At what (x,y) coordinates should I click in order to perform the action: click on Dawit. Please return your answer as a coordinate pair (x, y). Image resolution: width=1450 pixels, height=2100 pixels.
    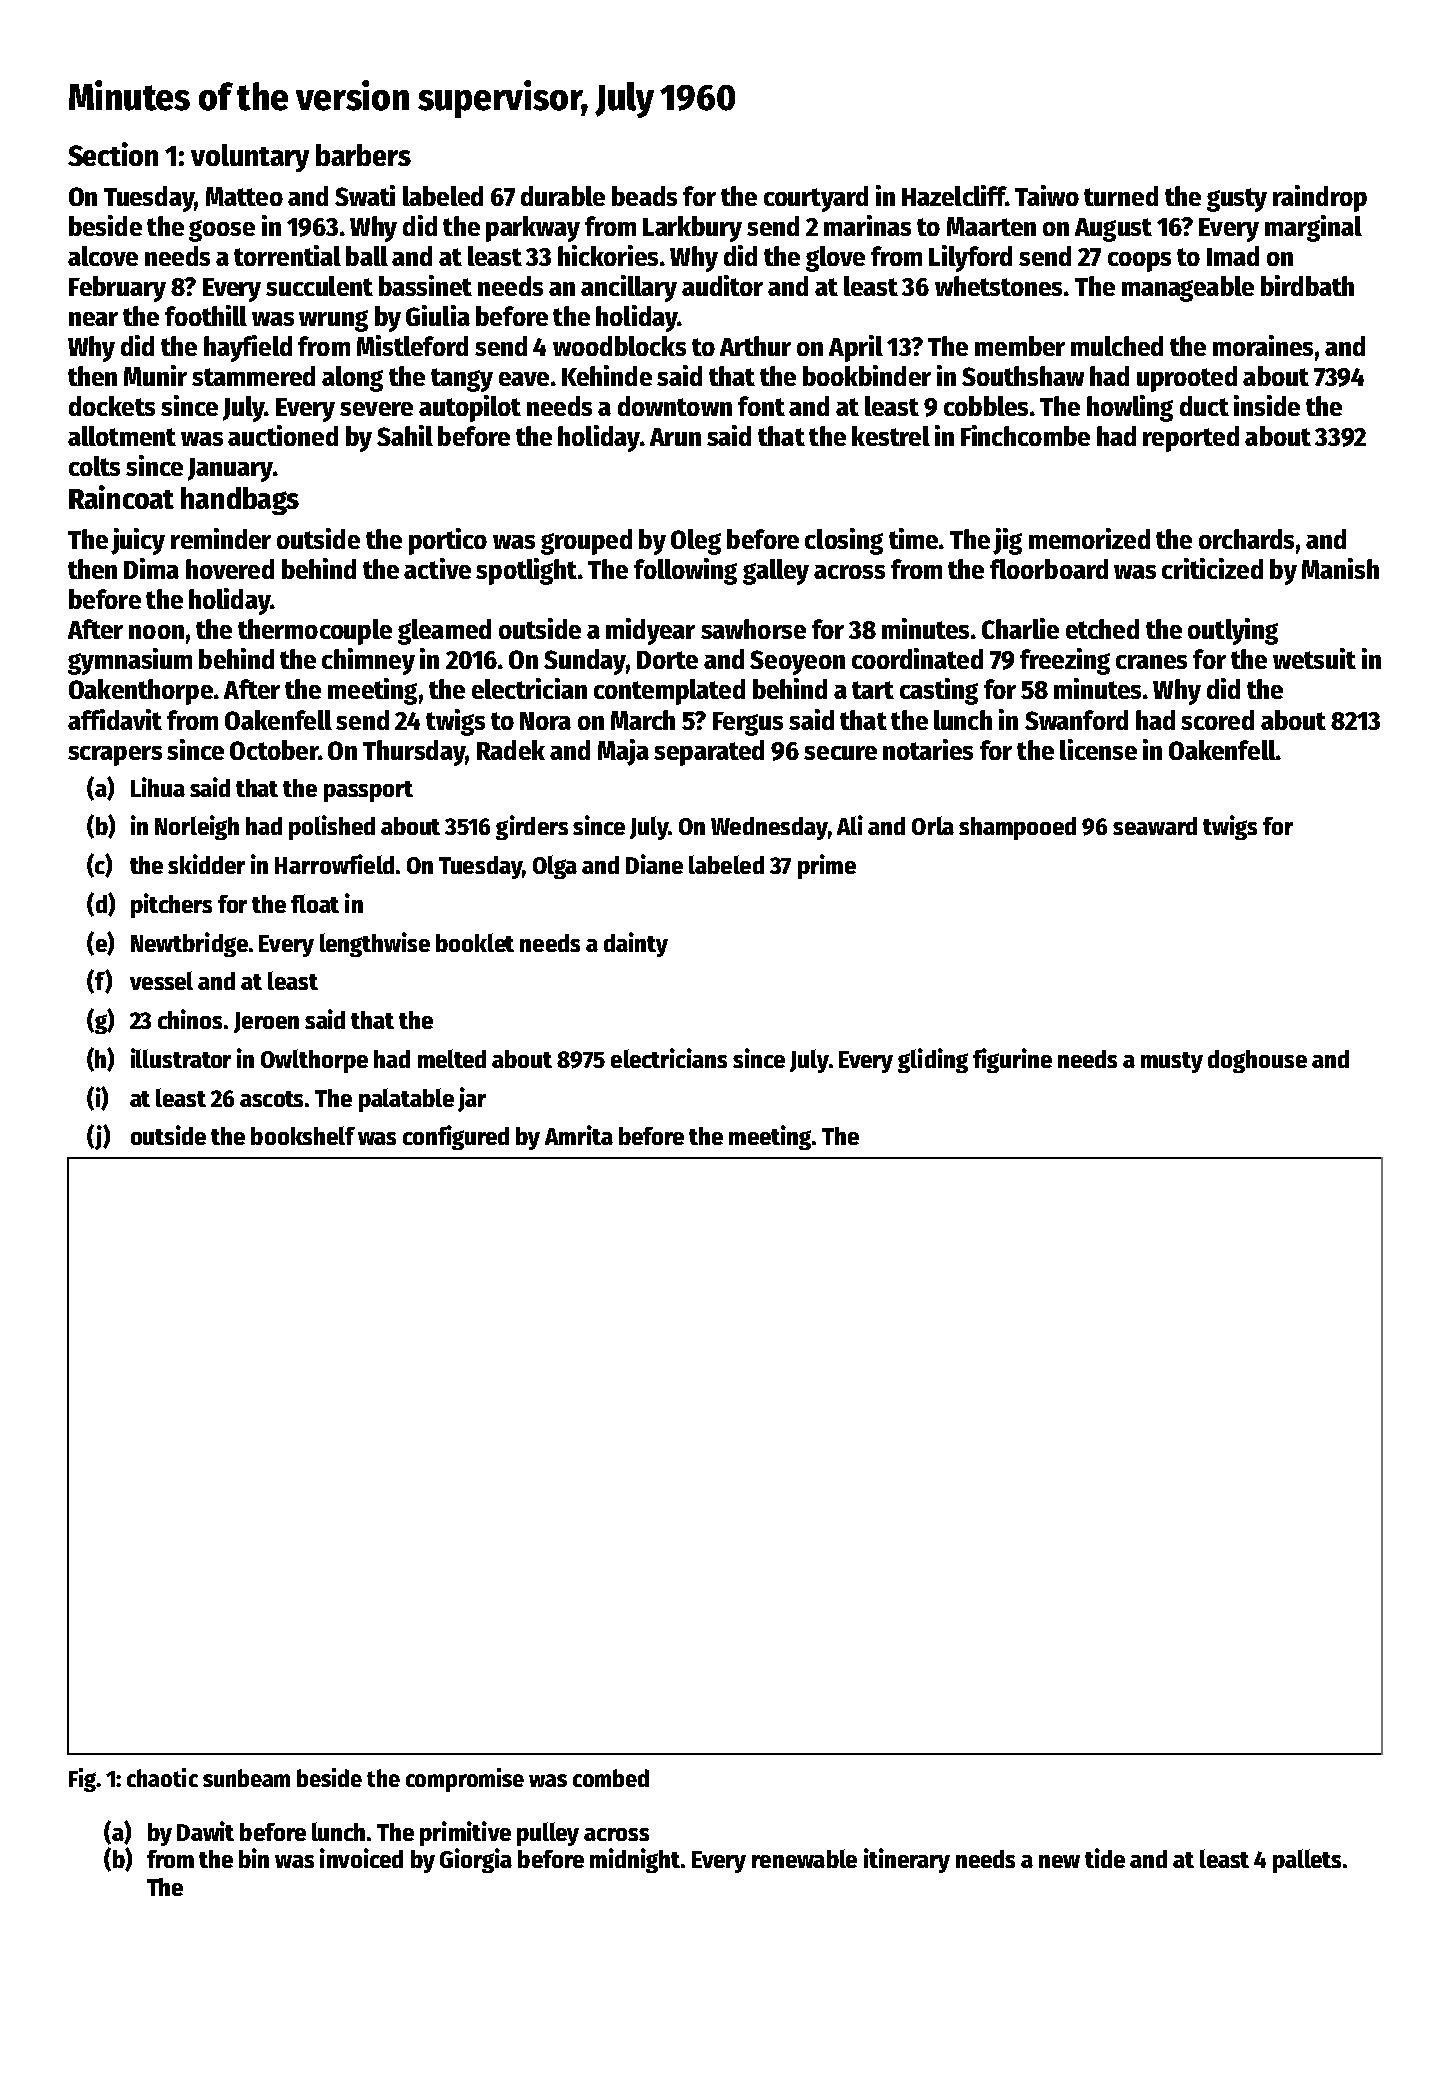
    Looking at the image, I should click on (205, 1831).
